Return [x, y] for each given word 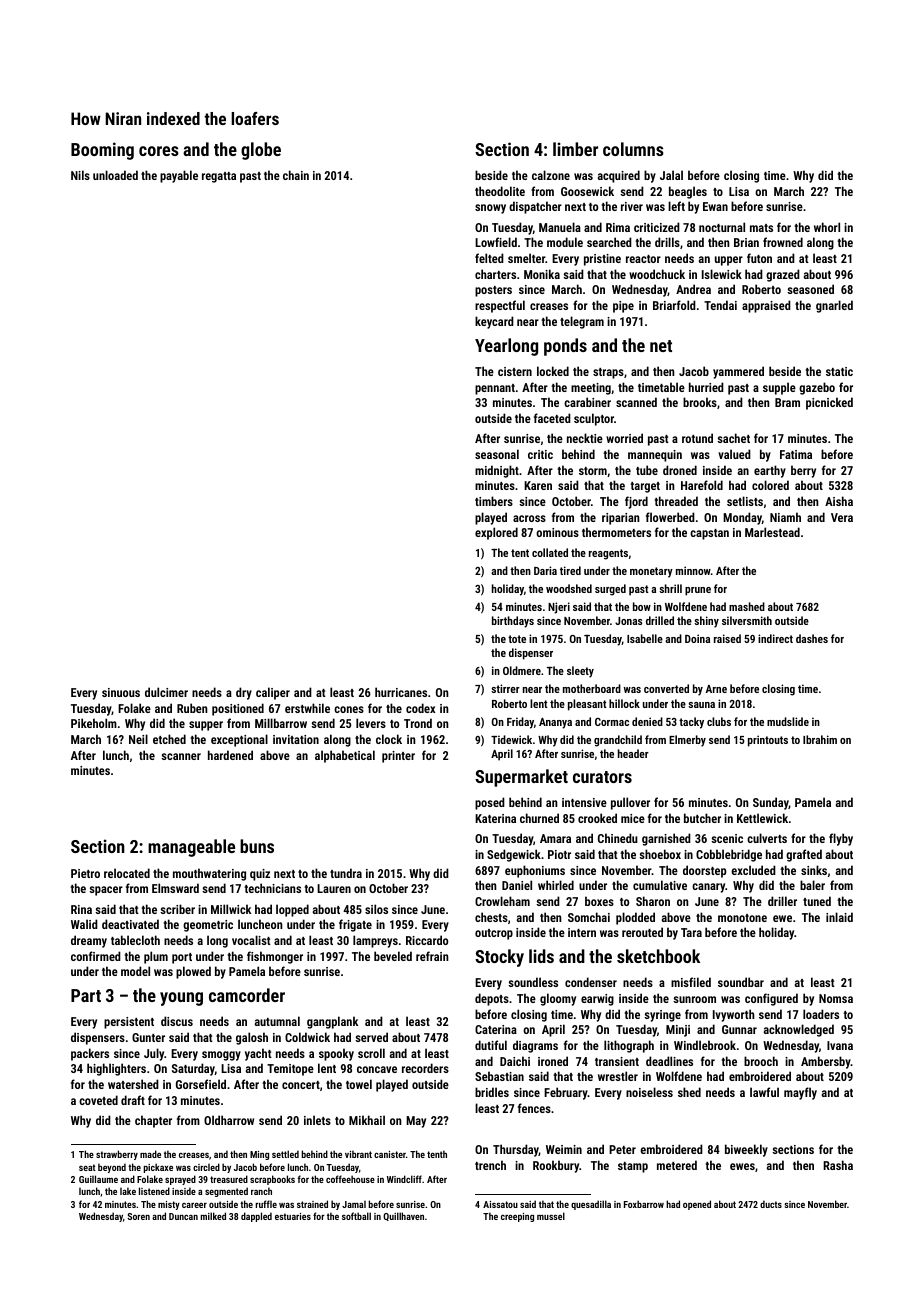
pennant [495, 389]
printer [398, 757]
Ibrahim [820, 739]
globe [261, 151]
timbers [494, 501]
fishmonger [275, 957]
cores [159, 151]
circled [206, 1167]
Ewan [715, 206]
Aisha [839, 501]
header [633, 753]
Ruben [192, 708]
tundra [346, 873]
